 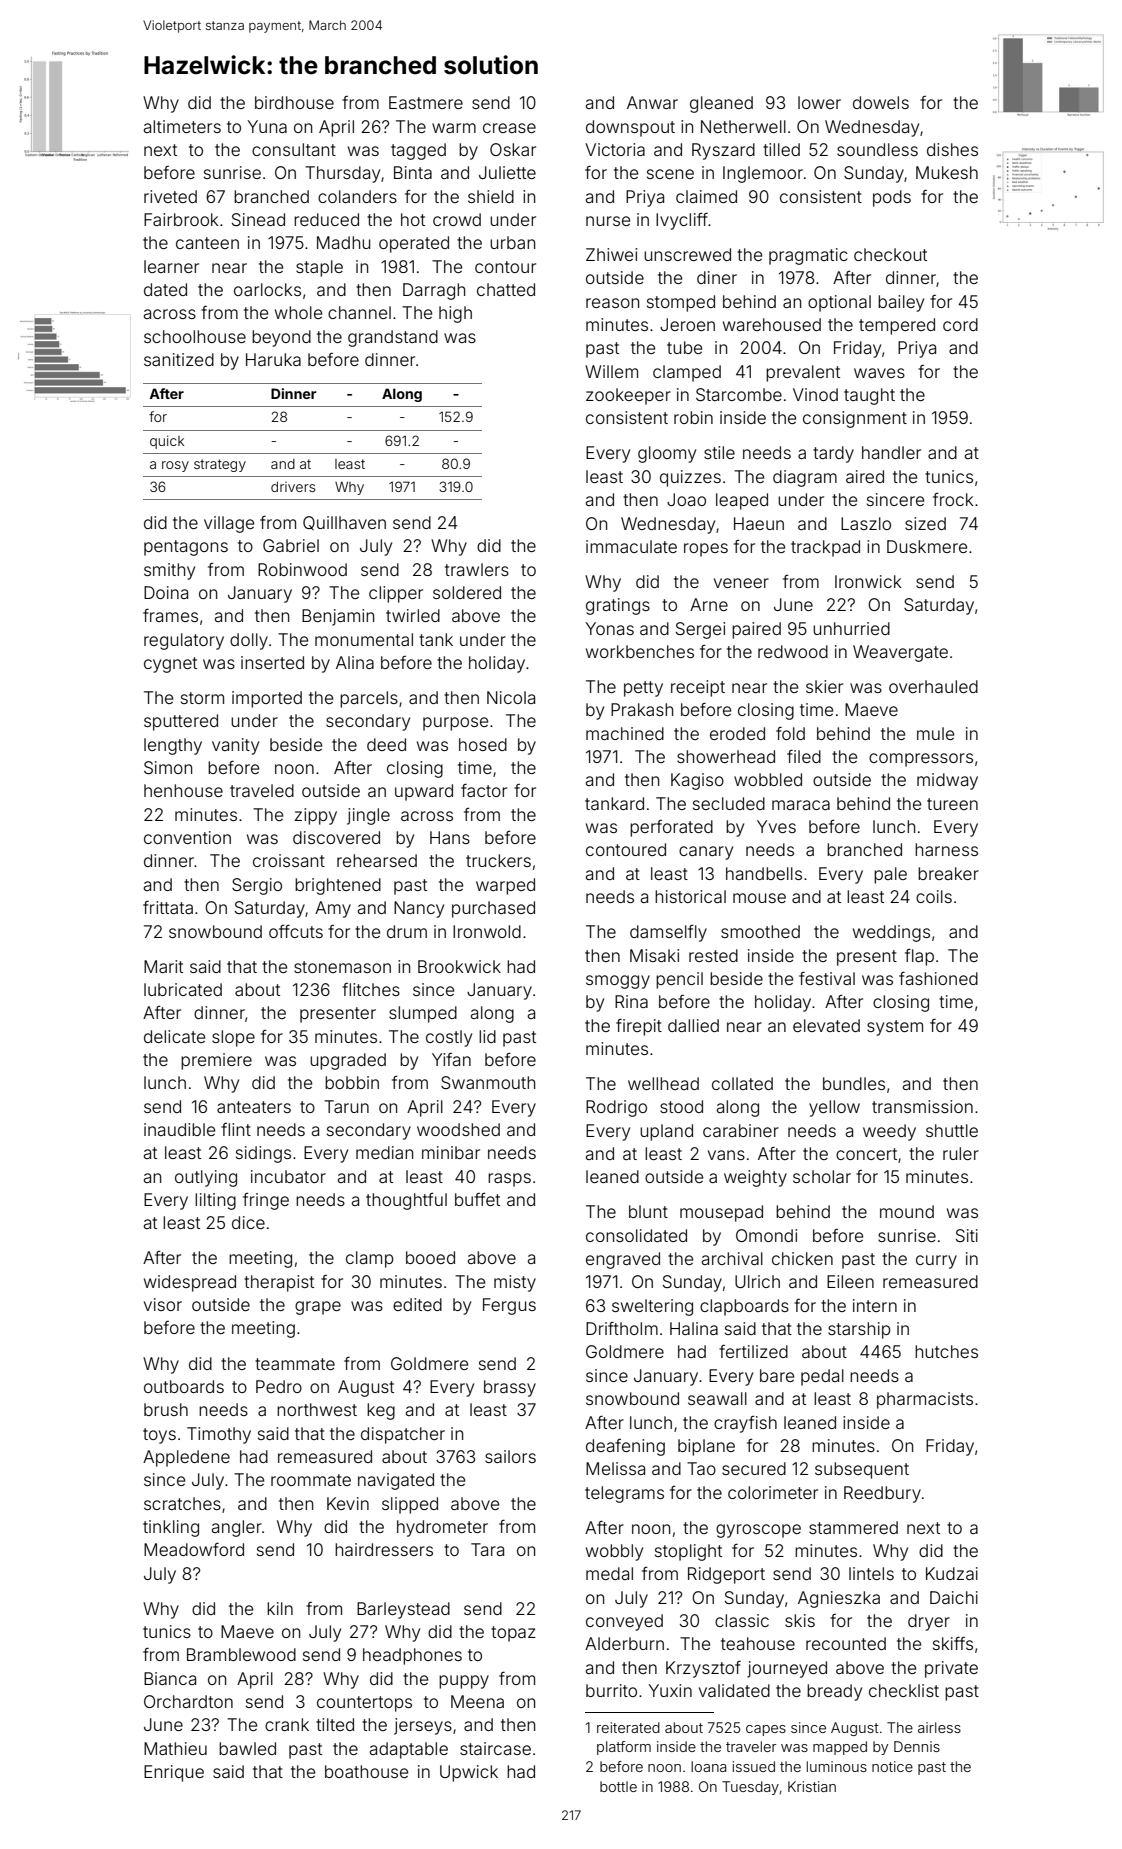 What do you see at coordinates (614, 1552) in the page?
I see `wobbly` at bounding box center [614, 1552].
